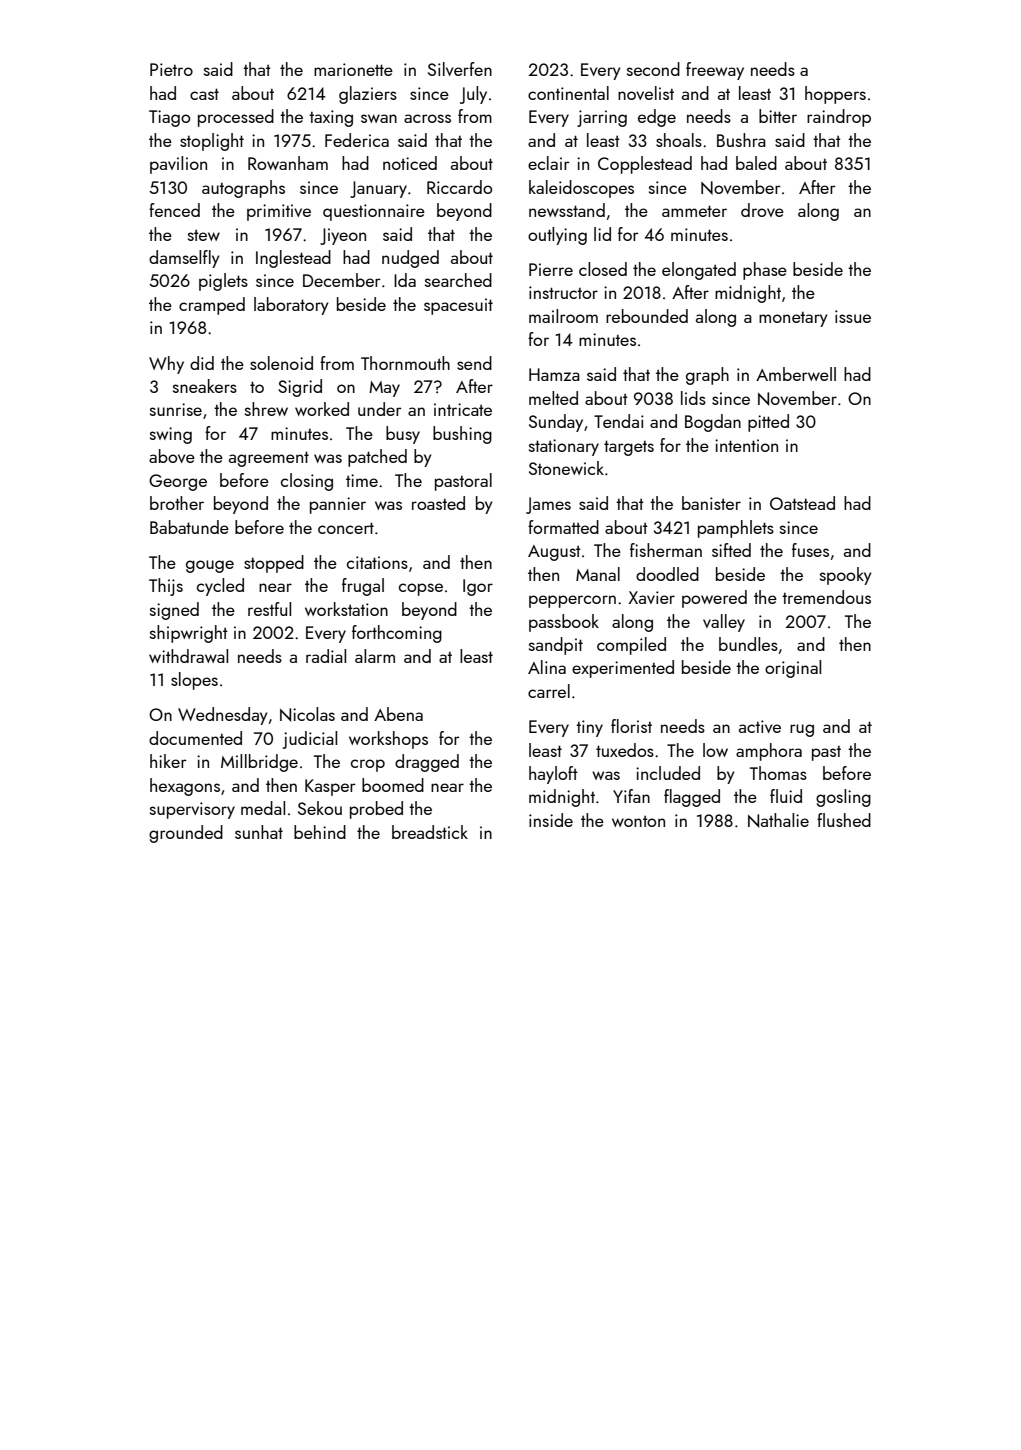  I want to click on Kasper, so click(330, 787).
